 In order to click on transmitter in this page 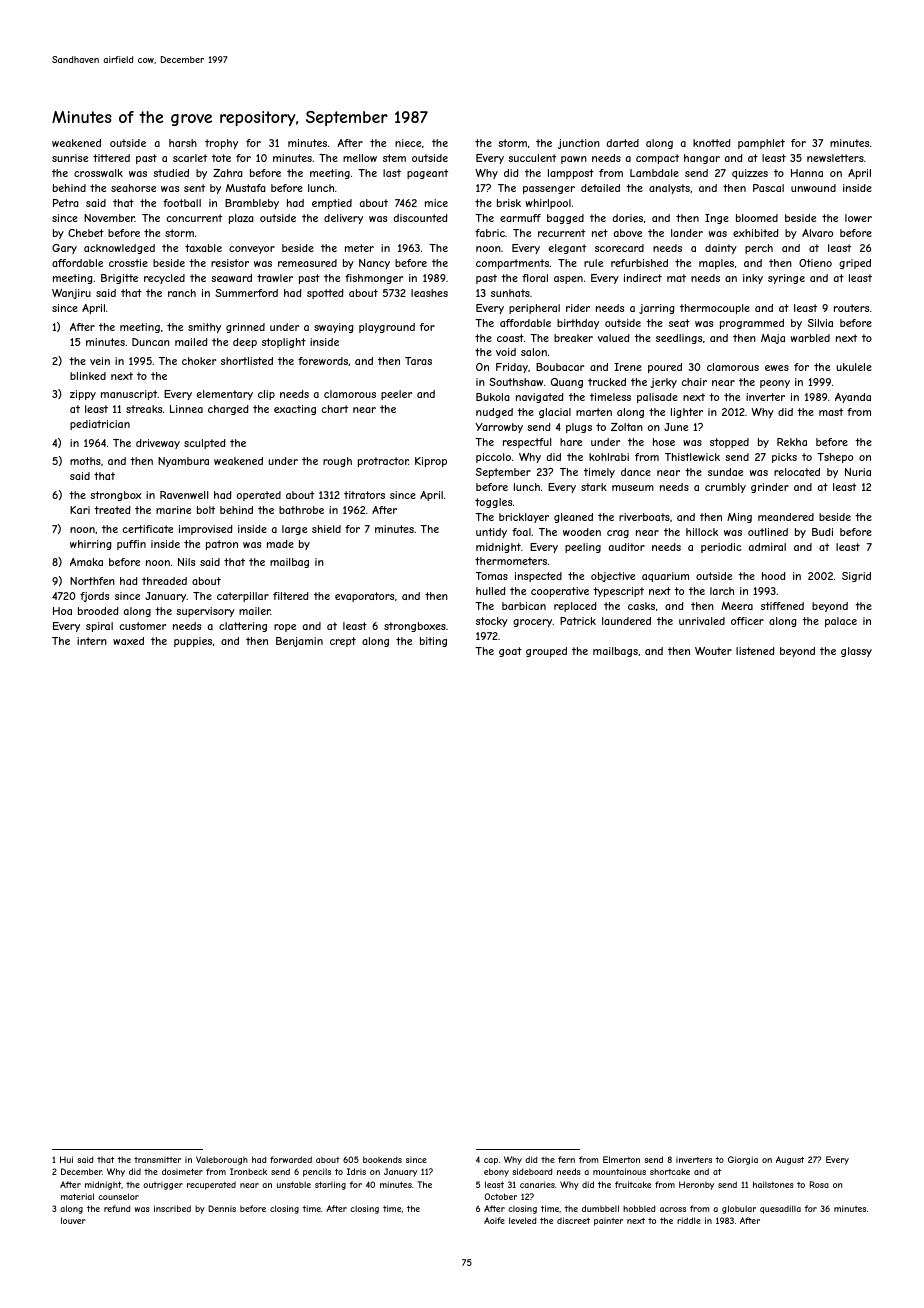, I will do `click(157, 1160)`.
